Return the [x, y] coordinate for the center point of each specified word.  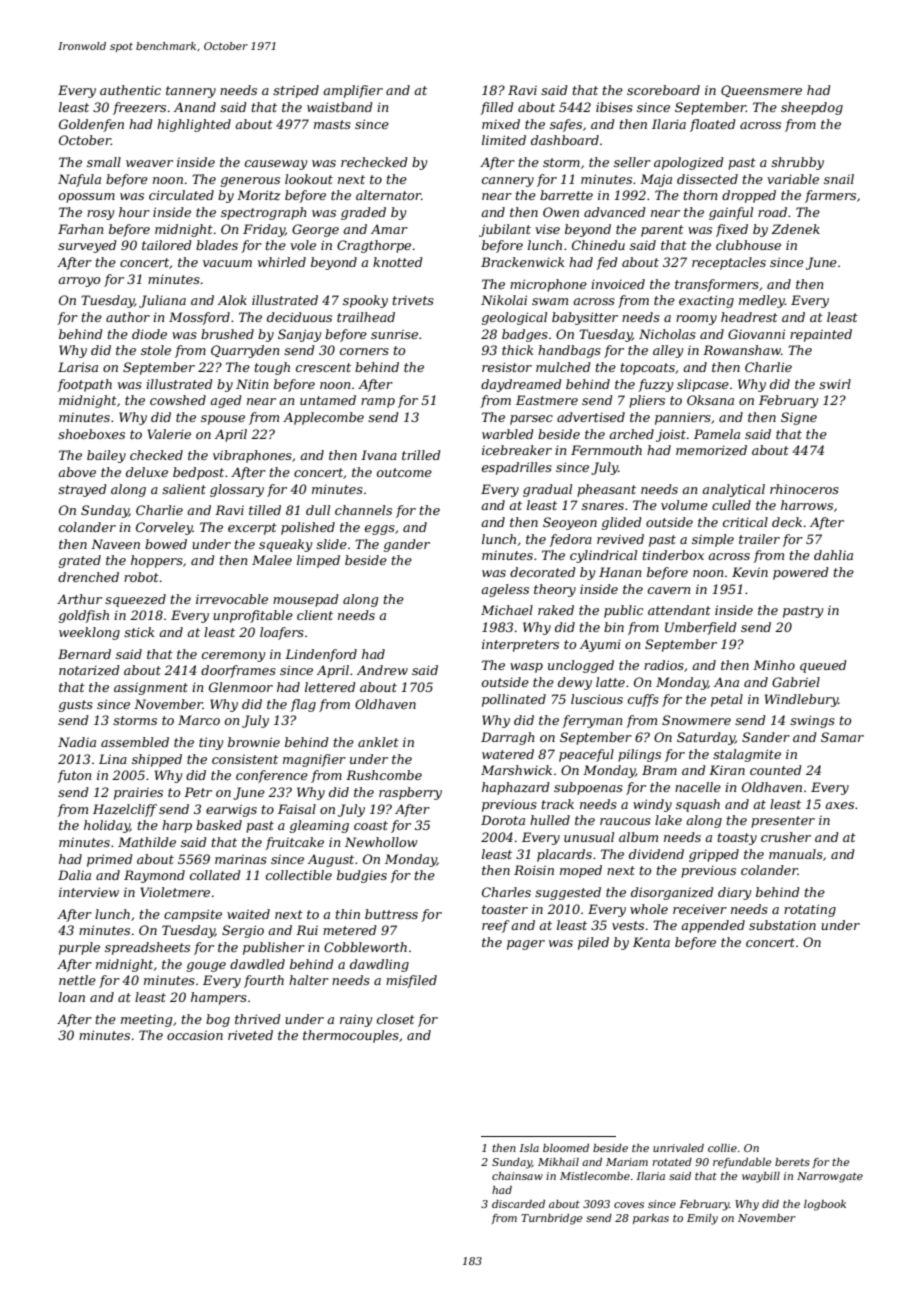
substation [782, 925]
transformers [717, 285]
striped [296, 91]
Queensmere [761, 91]
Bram [659, 770]
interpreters [520, 645]
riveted [250, 1035]
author [128, 317]
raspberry [410, 793]
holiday [107, 826]
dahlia [833, 555]
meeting [146, 1020]
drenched [88, 577]
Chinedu [598, 245]
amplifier [353, 91]
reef [495, 926]
